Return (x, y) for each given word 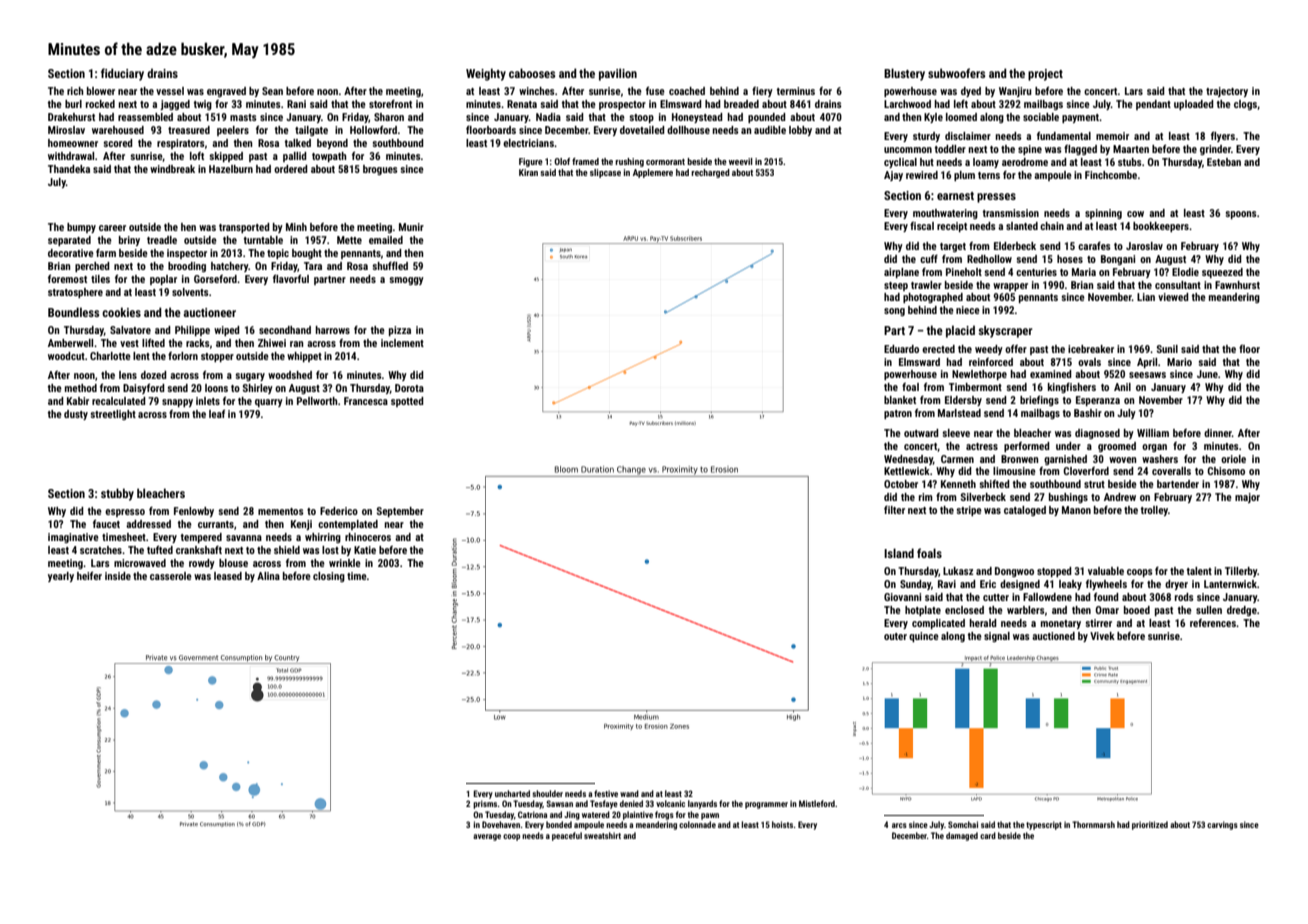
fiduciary (122, 74)
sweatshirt (602, 835)
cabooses (532, 73)
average (487, 837)
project (1045, 75)
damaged (962, 836)
